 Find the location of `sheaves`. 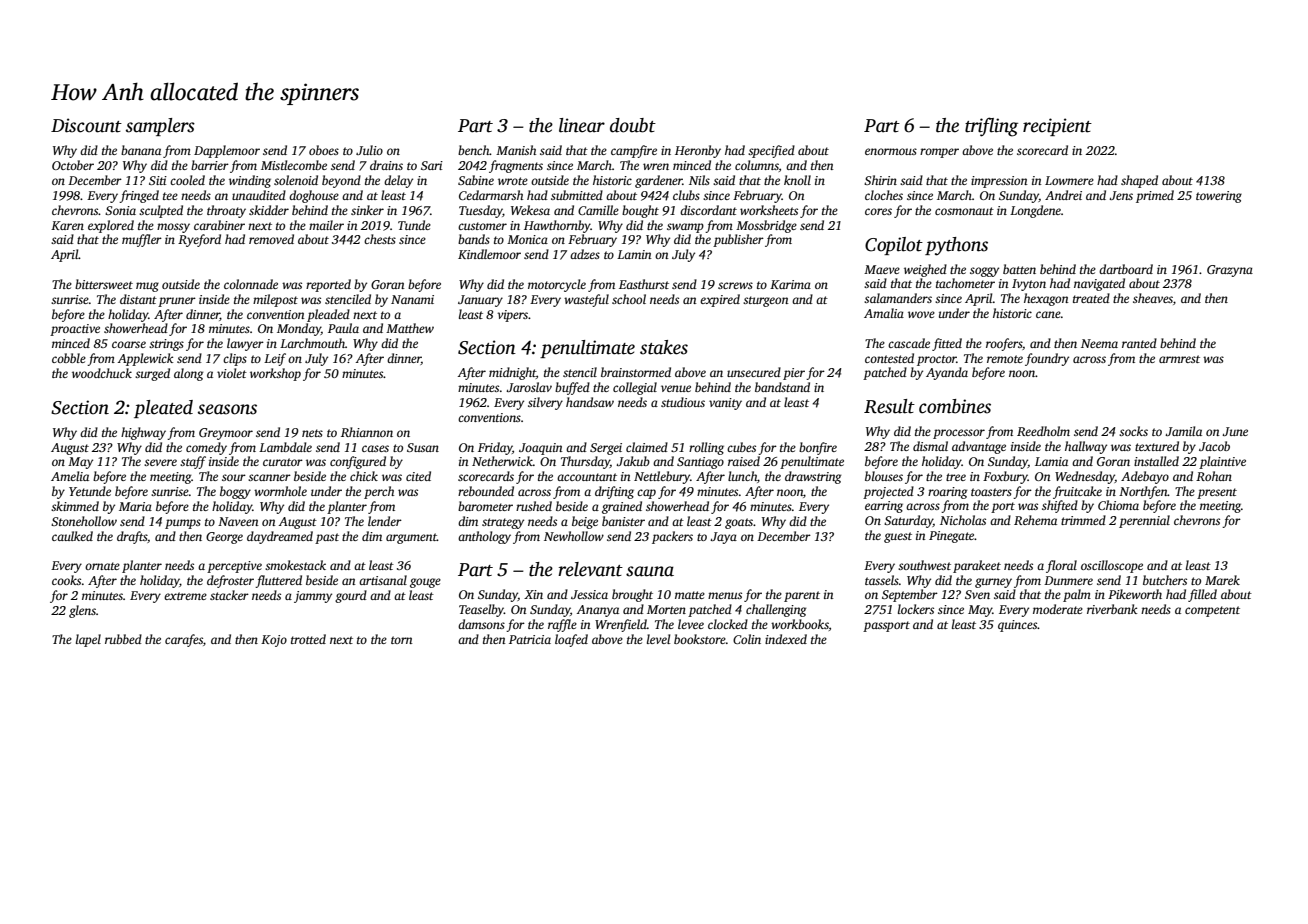

sheaves is located at coordinates (1153, 298).
